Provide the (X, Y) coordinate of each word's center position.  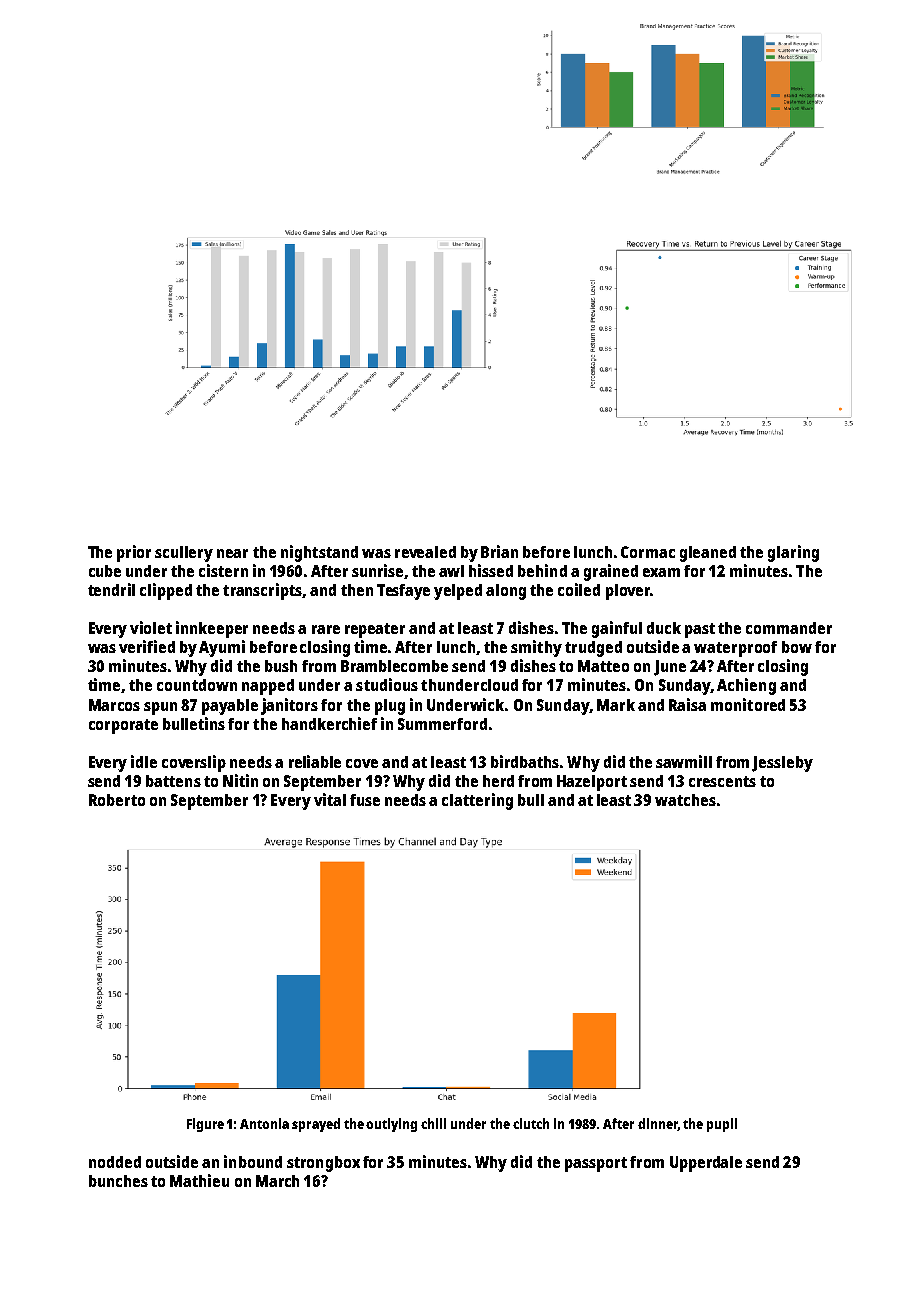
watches (685, 800)
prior (134, 553)
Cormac (648, 552)
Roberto (117, 800)
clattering (477, 801)
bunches (118, 1181)
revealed (425, 552)
